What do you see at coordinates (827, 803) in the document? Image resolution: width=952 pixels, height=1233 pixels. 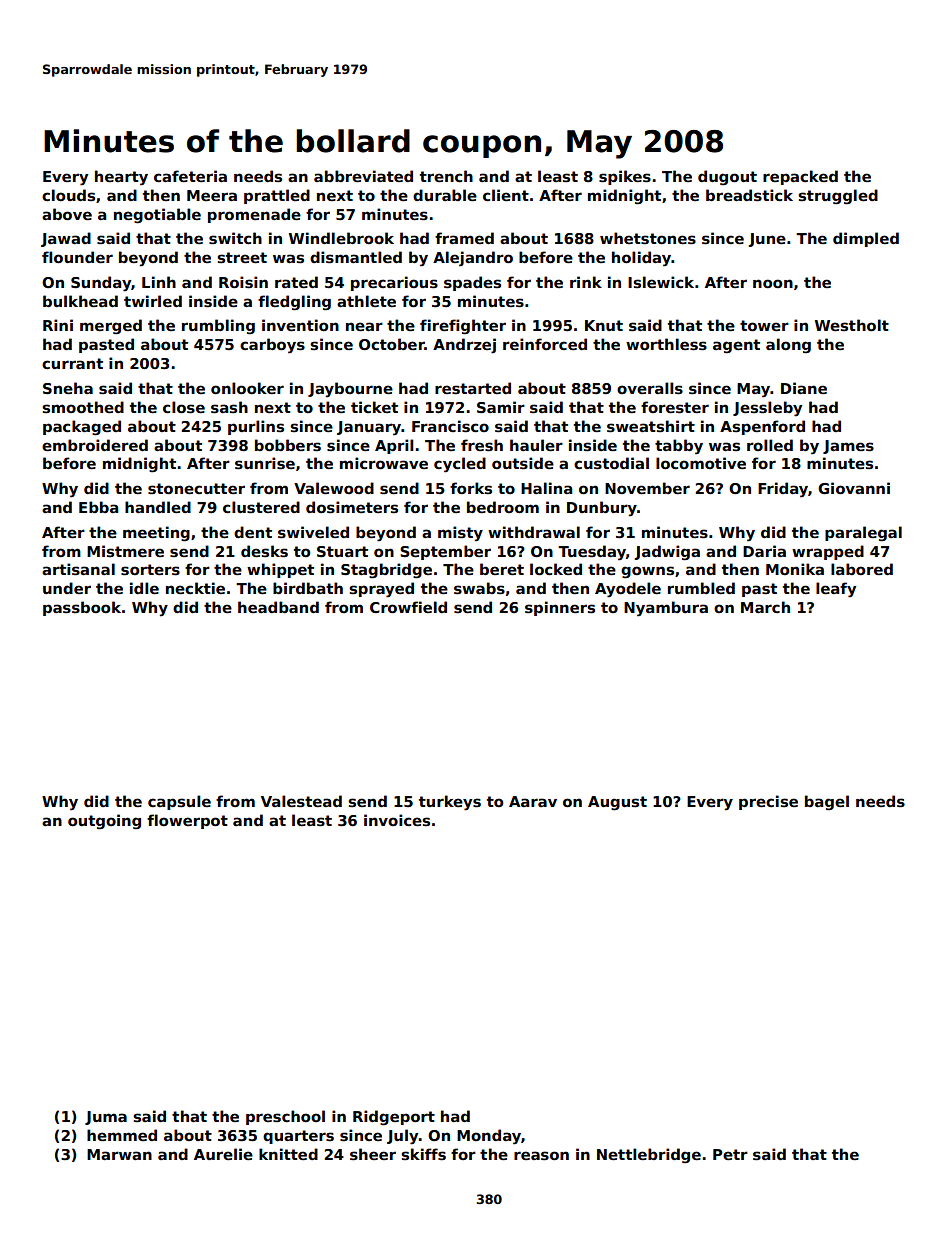 I see `bagel` at bounding box center [827, 803].
